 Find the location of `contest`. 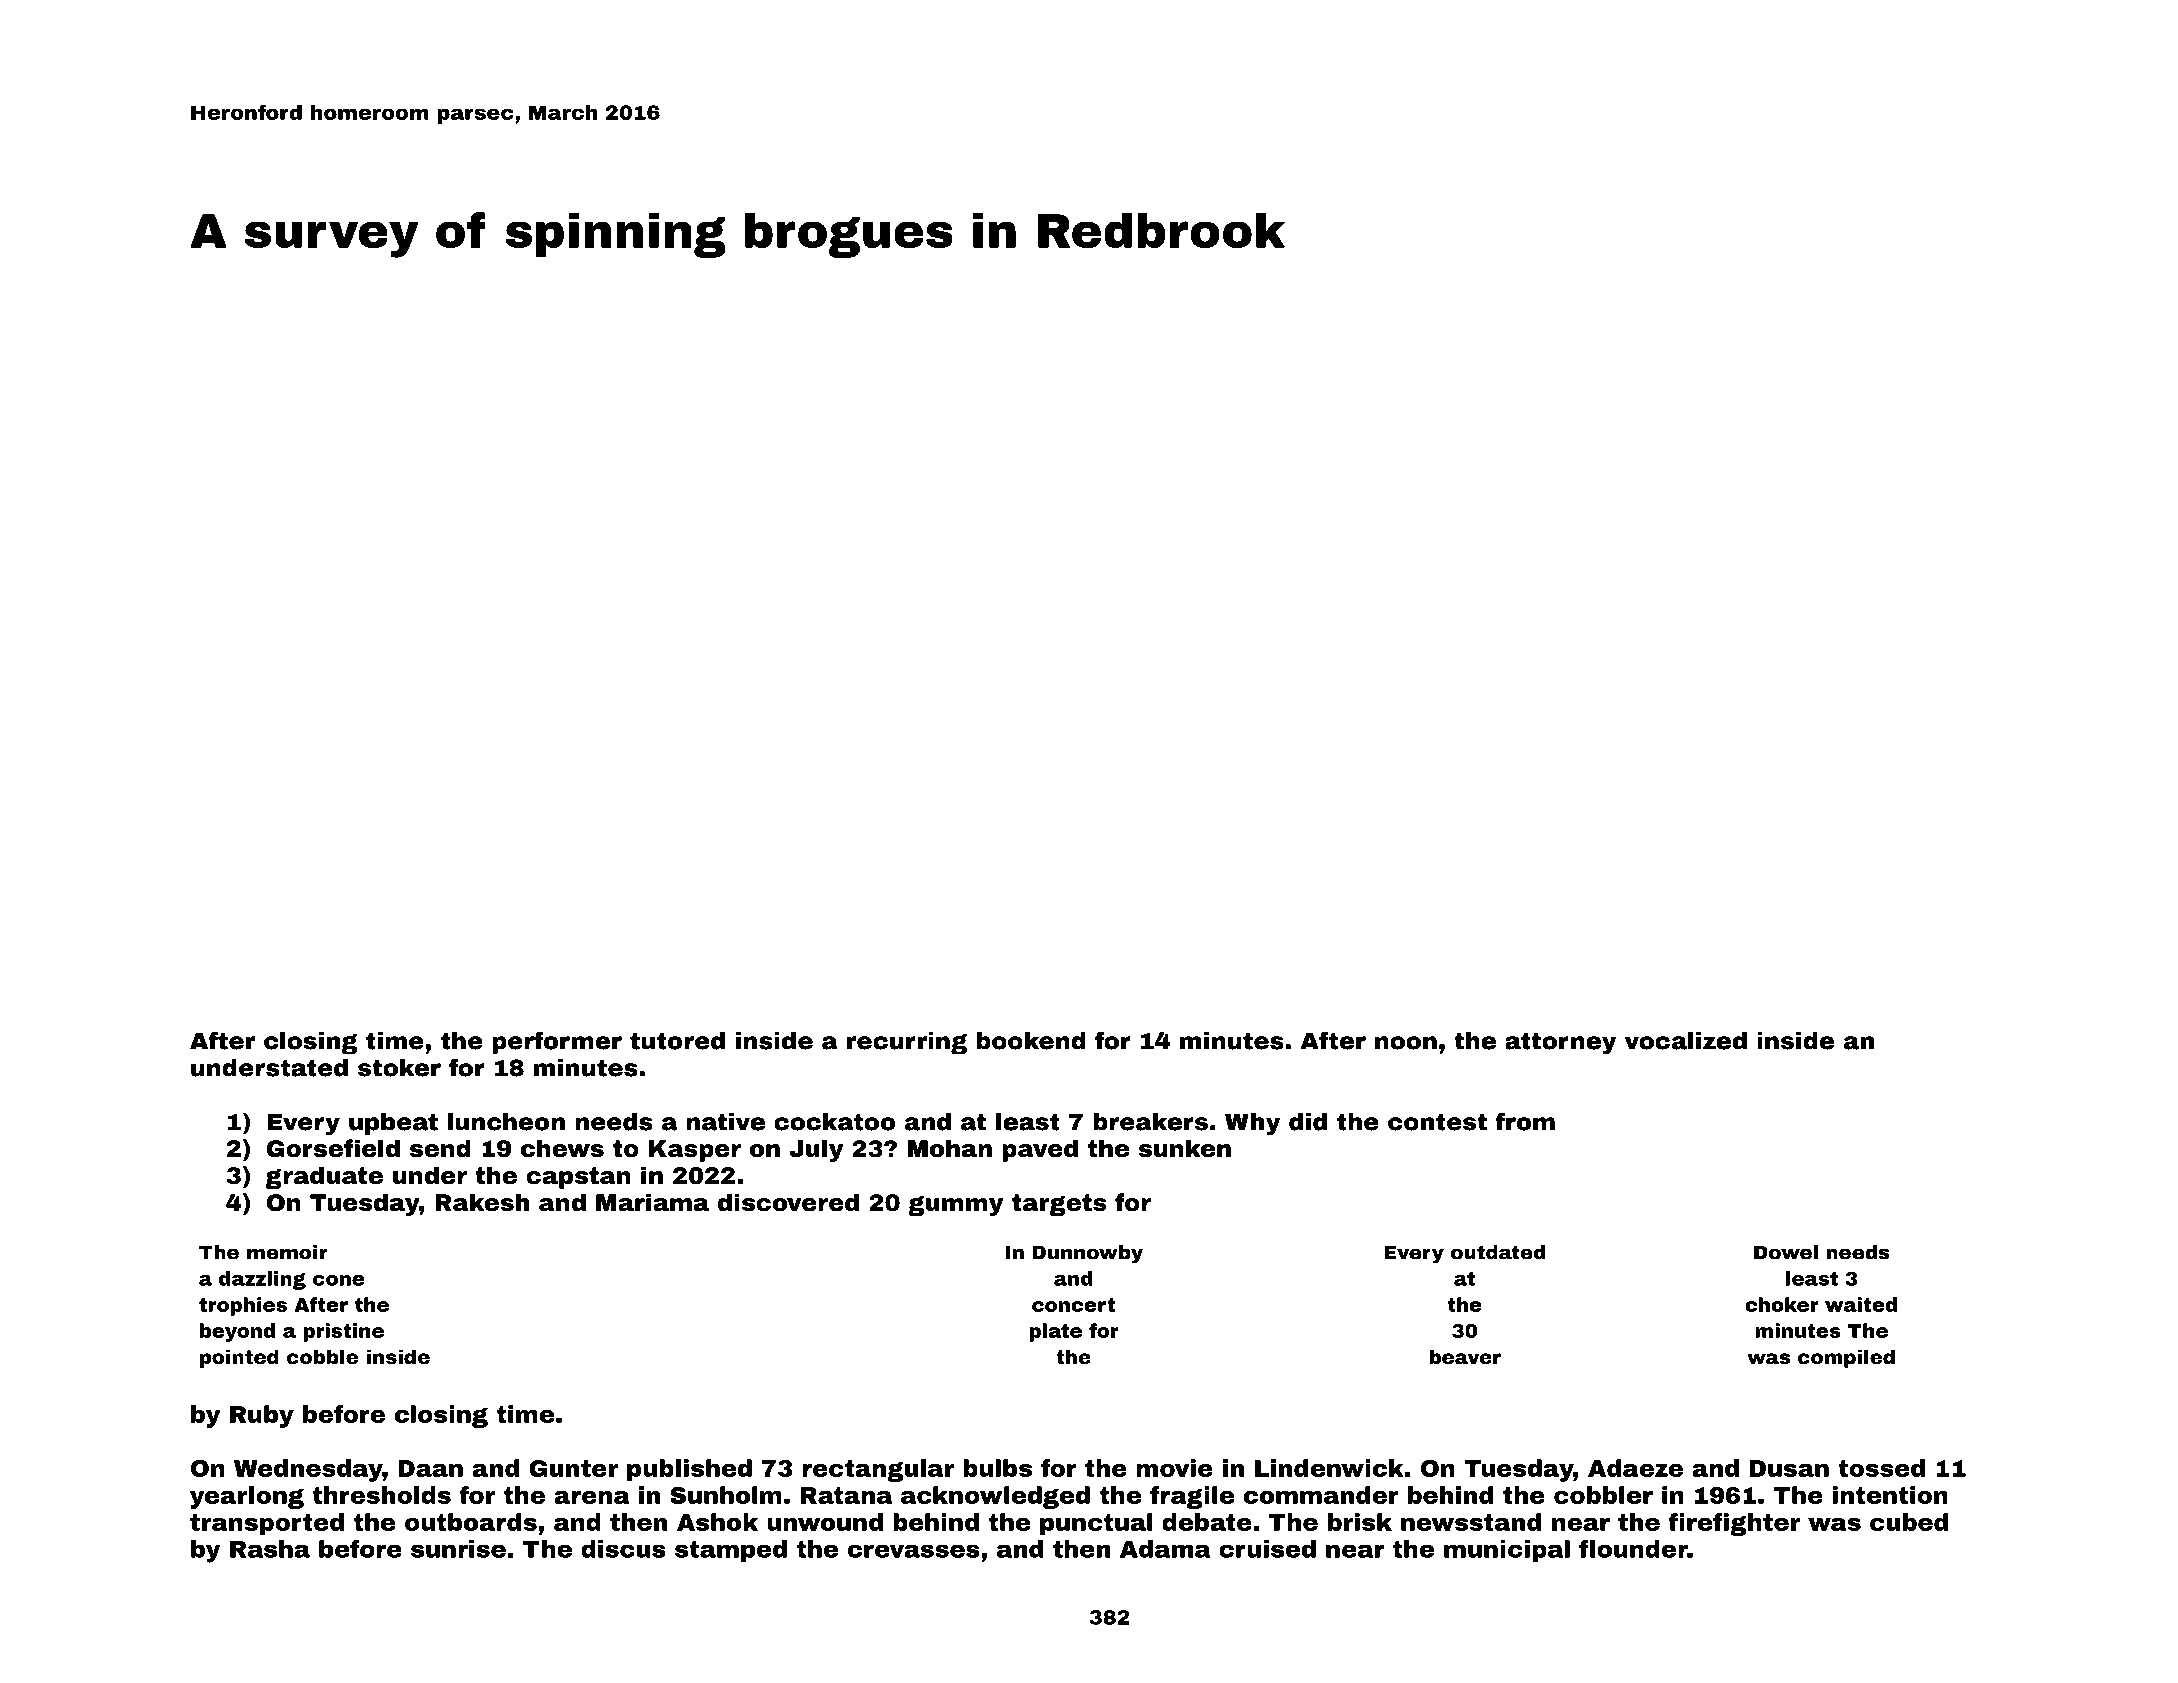

contest is located at coordinates (1437, 1122).
